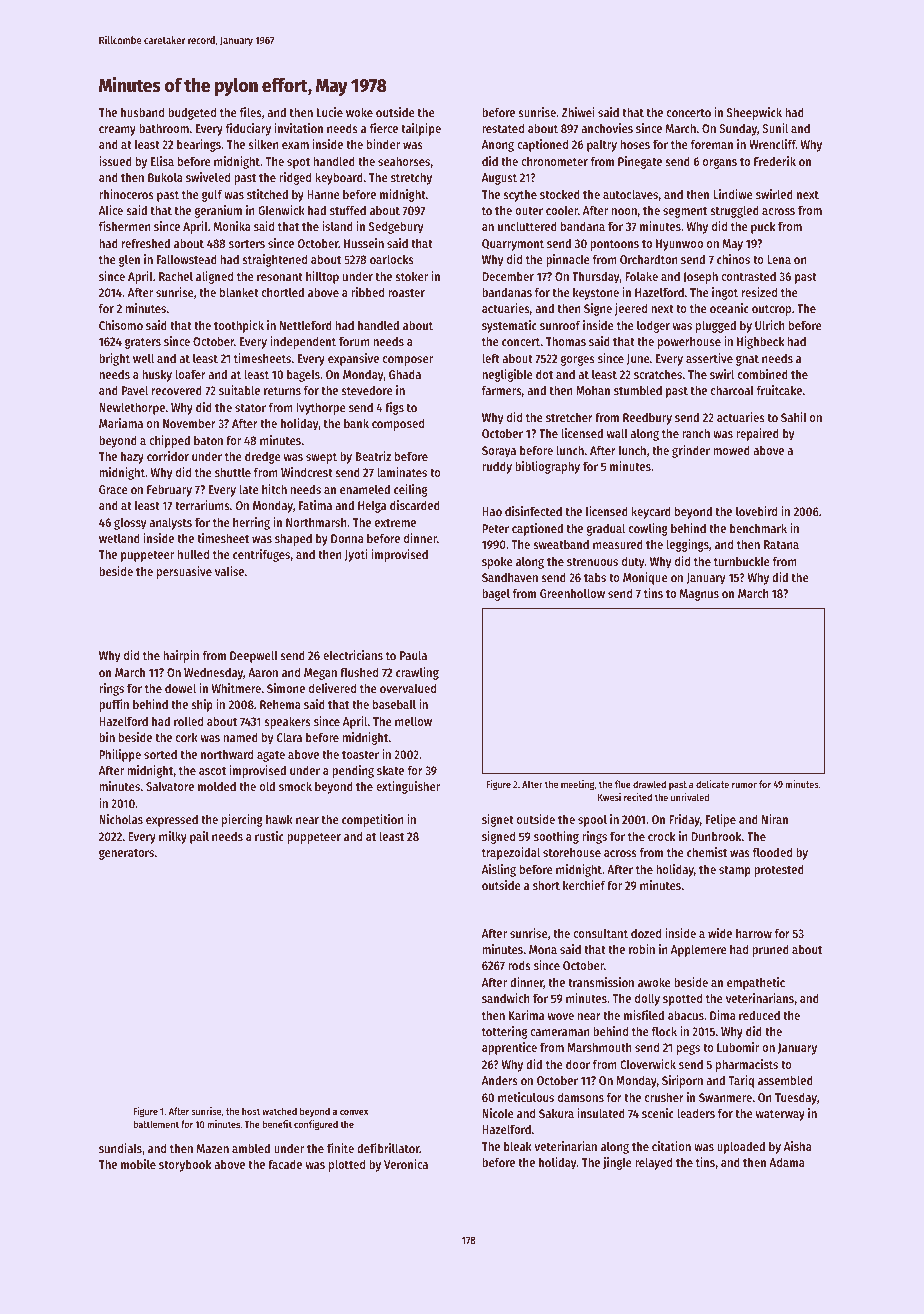 The width and height of the screenshot is (924, 1314). Describe the element at coordinates (408, 787) in the screenshot. I see `extinguisher` at that location.
